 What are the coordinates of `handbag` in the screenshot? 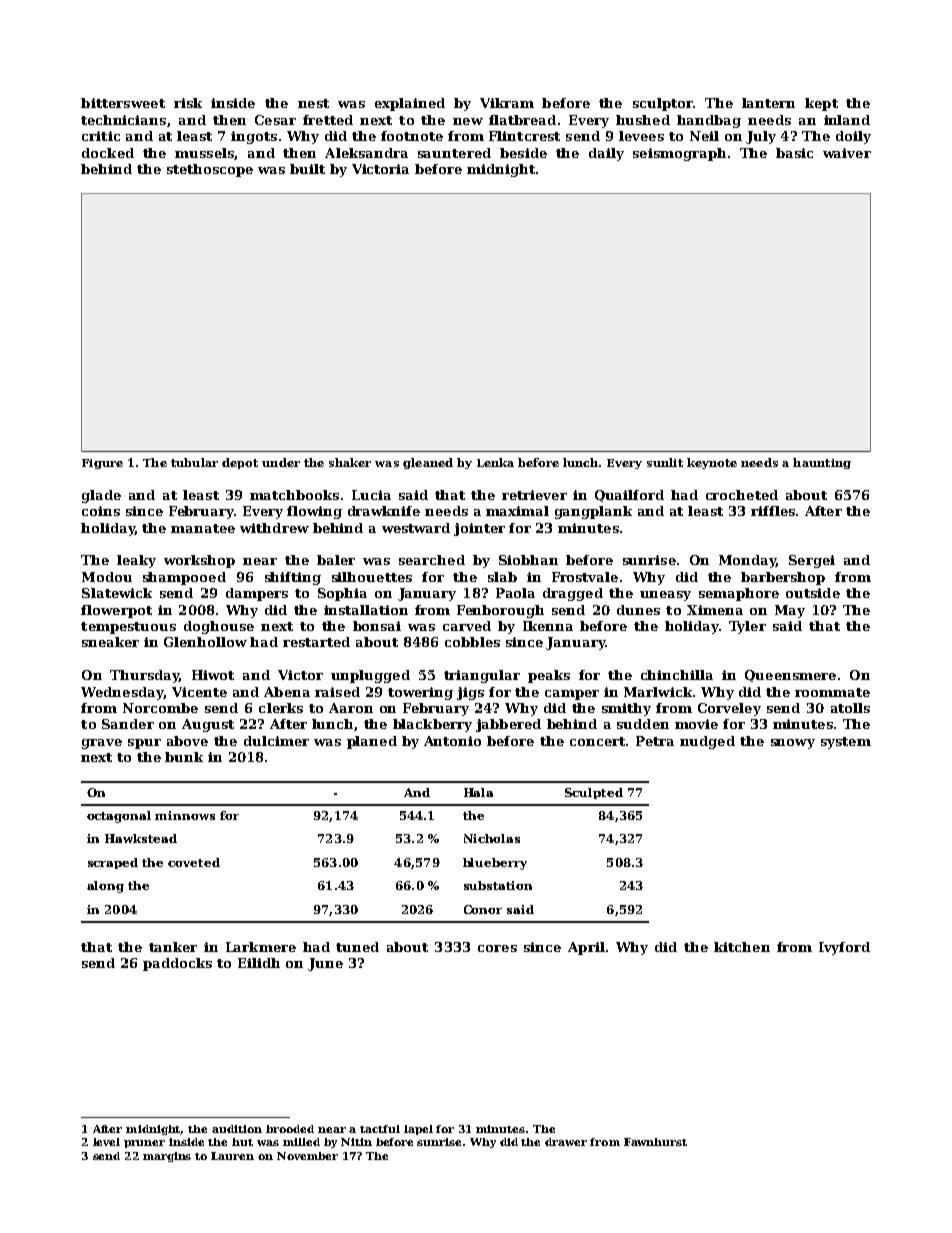 It's located at (709, 121).
